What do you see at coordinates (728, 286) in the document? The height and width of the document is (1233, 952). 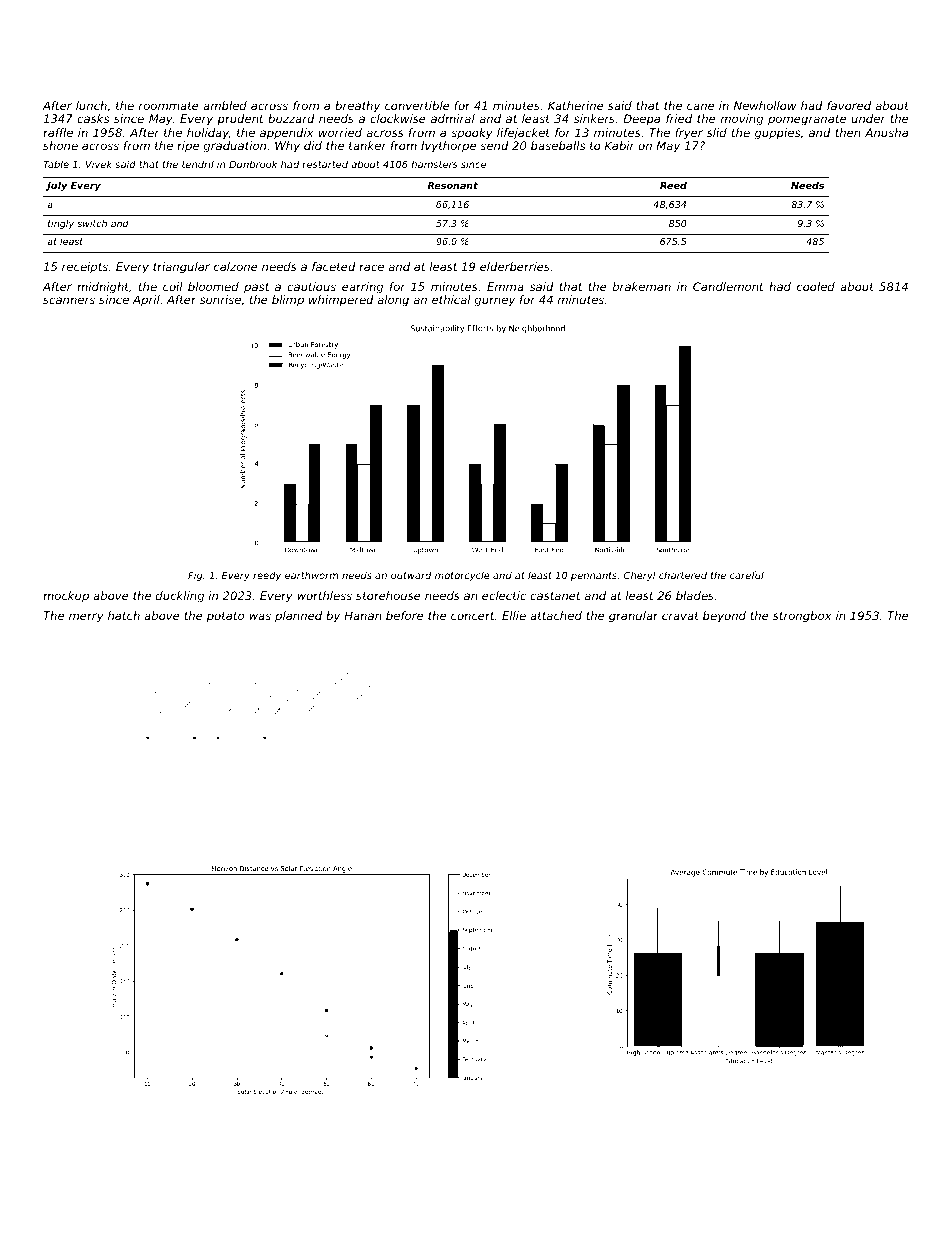 I see `Candlemont` at bounding box center [728, 286].
